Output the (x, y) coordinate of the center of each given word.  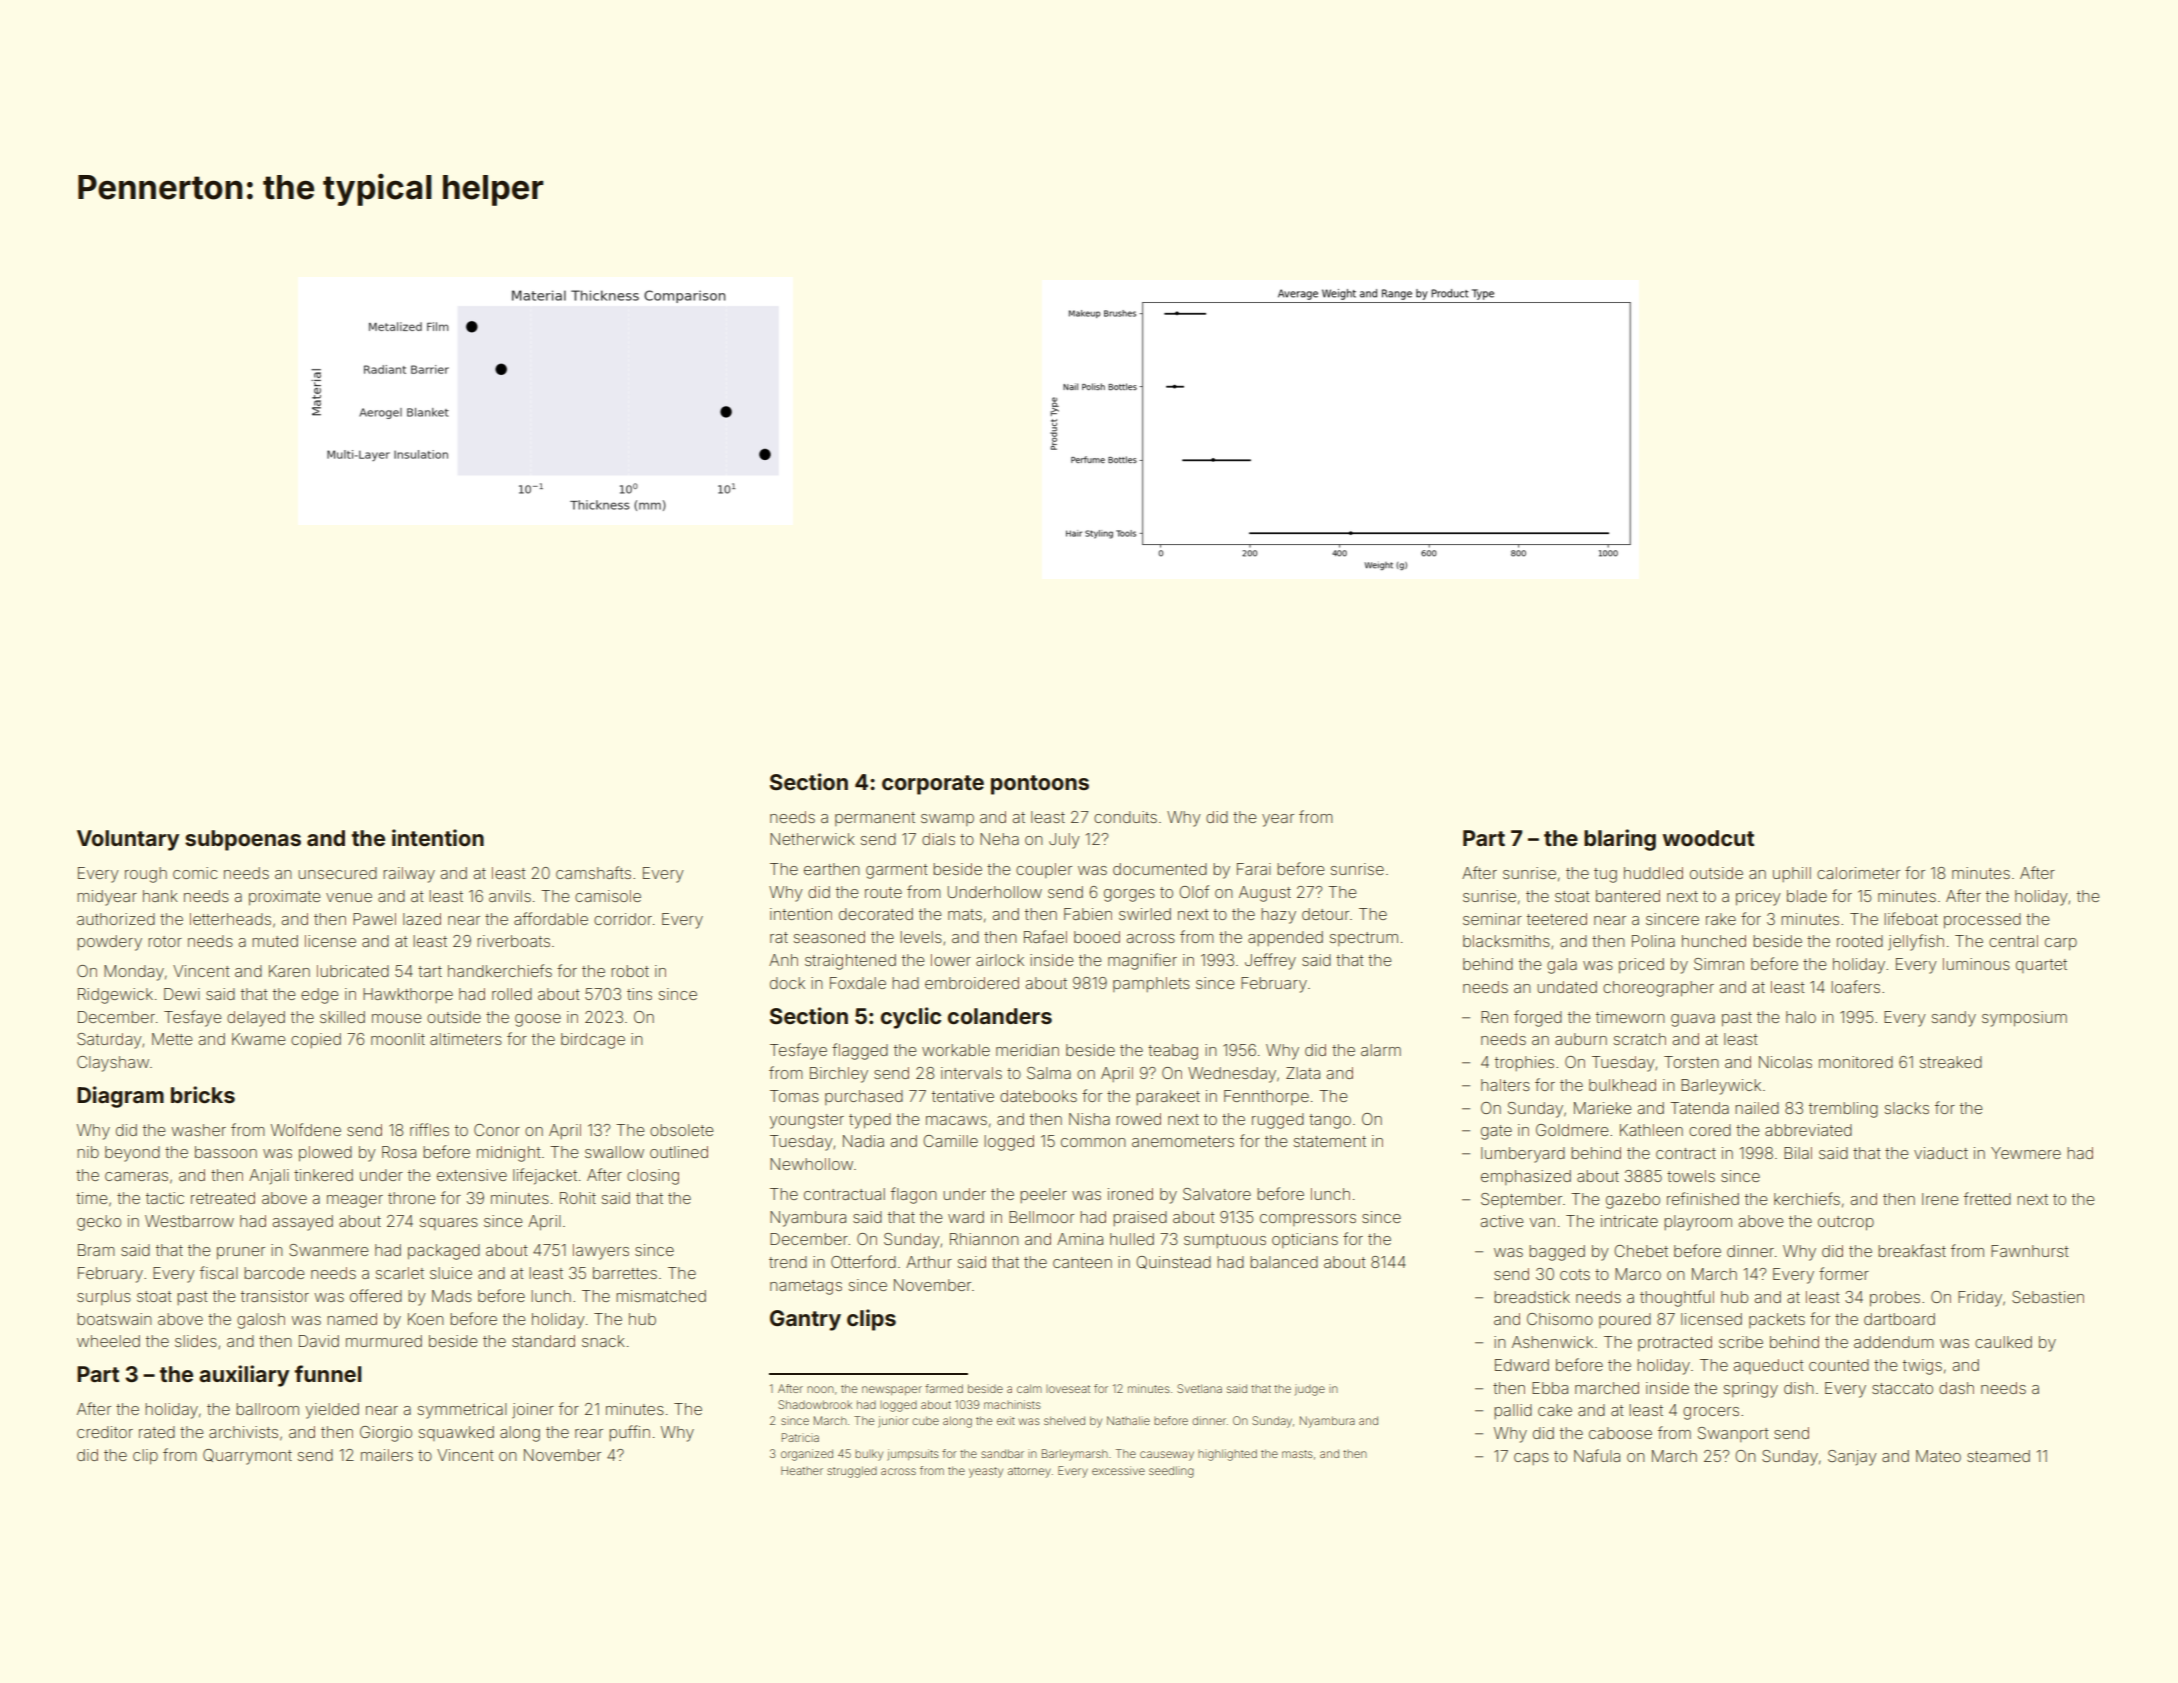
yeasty (986, 1472)
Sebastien (2048, 1297)
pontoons (1040, 785)
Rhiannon (984, 1239)
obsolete (682, 1130)
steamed (1998, 1456)
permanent (875, 819)
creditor (105, 1432)
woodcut (1708, 838)
